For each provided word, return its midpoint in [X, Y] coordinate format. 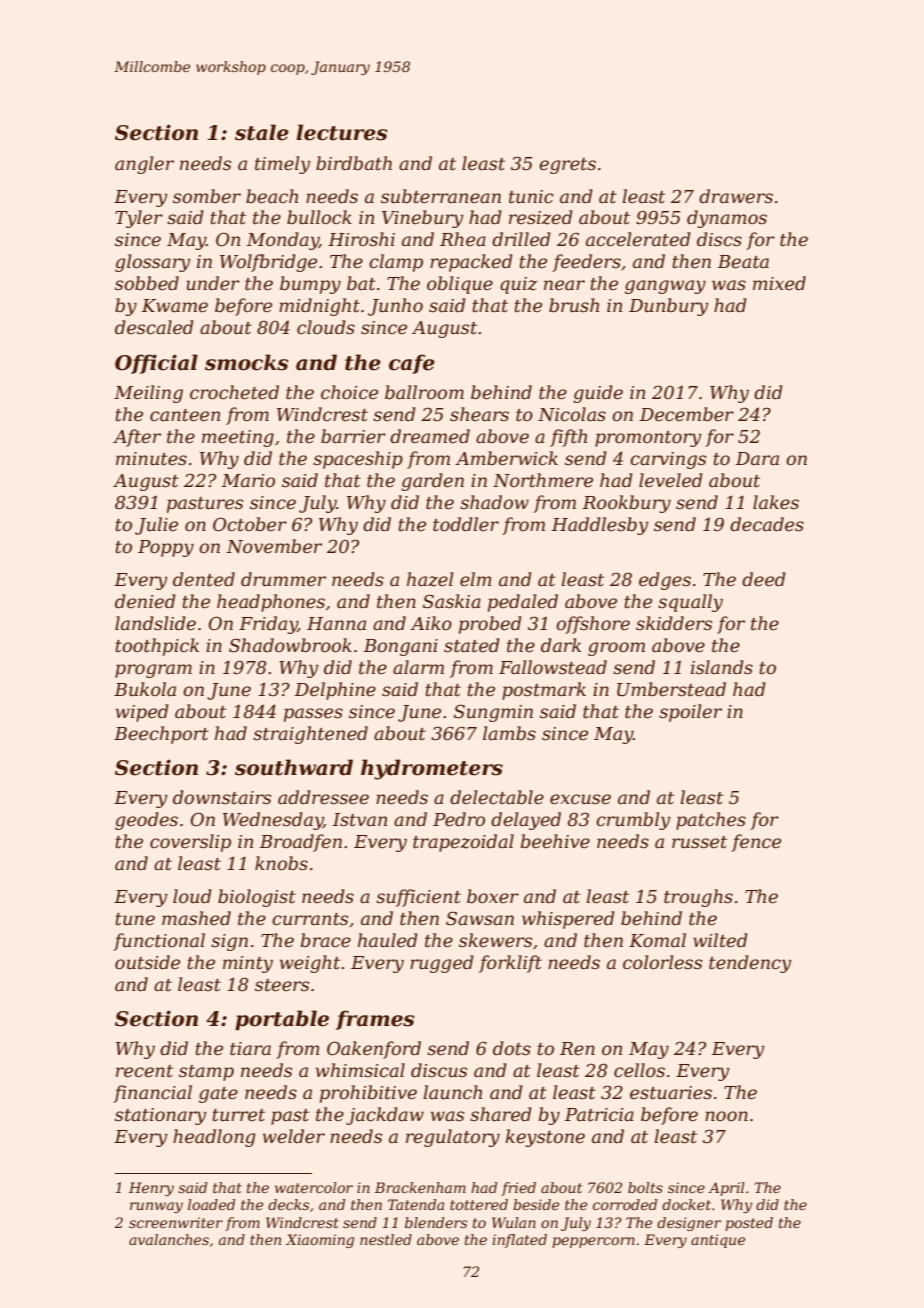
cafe [412, 364]
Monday [282, 241]
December [686, 414]
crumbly [633, 821]
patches [711, 821]
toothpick [157, 647]
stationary [160, 1116]
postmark [544, 691]
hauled [388, 940]
